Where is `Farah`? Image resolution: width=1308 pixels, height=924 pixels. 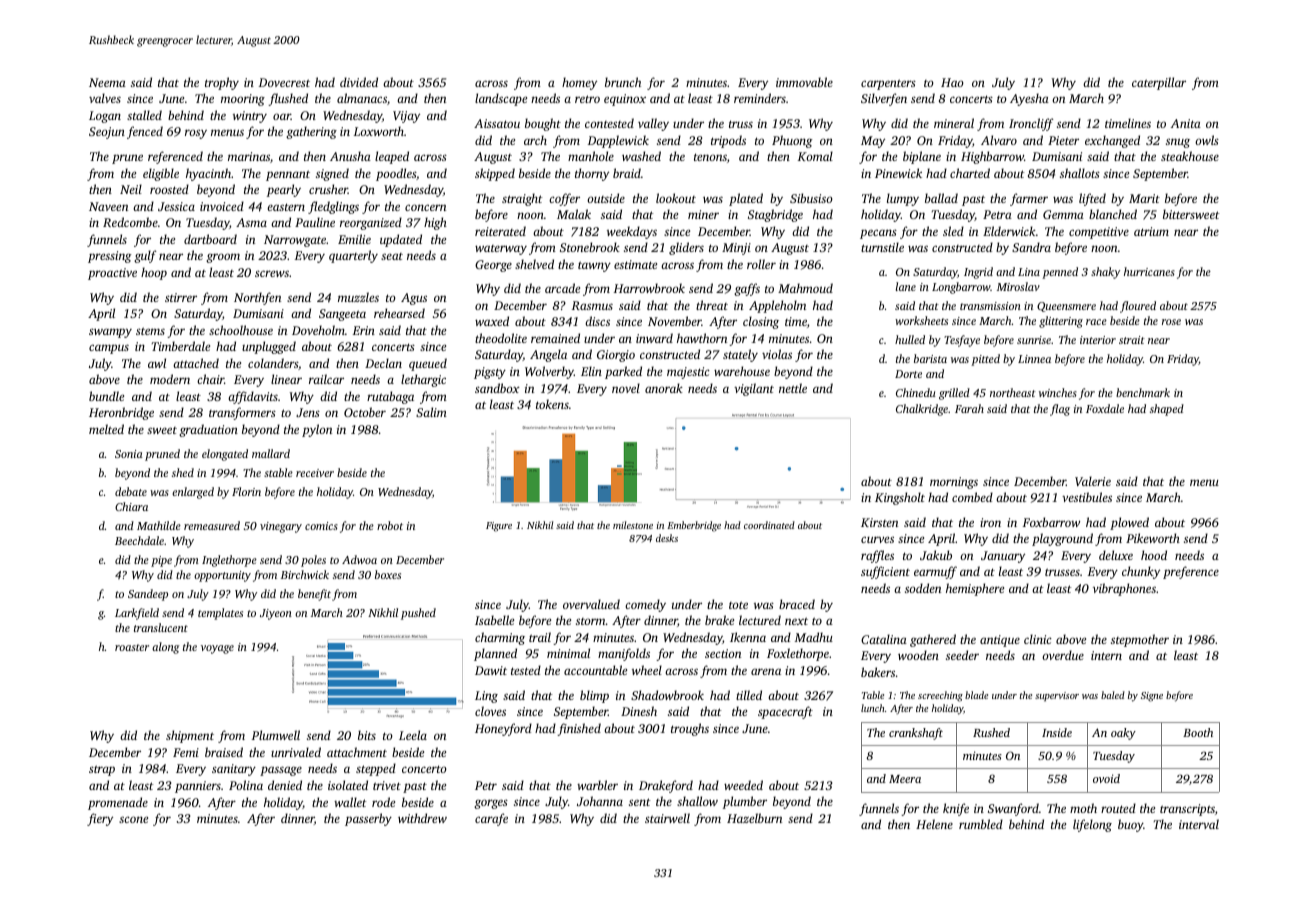 Farah is located at coordinates (969, 408).
